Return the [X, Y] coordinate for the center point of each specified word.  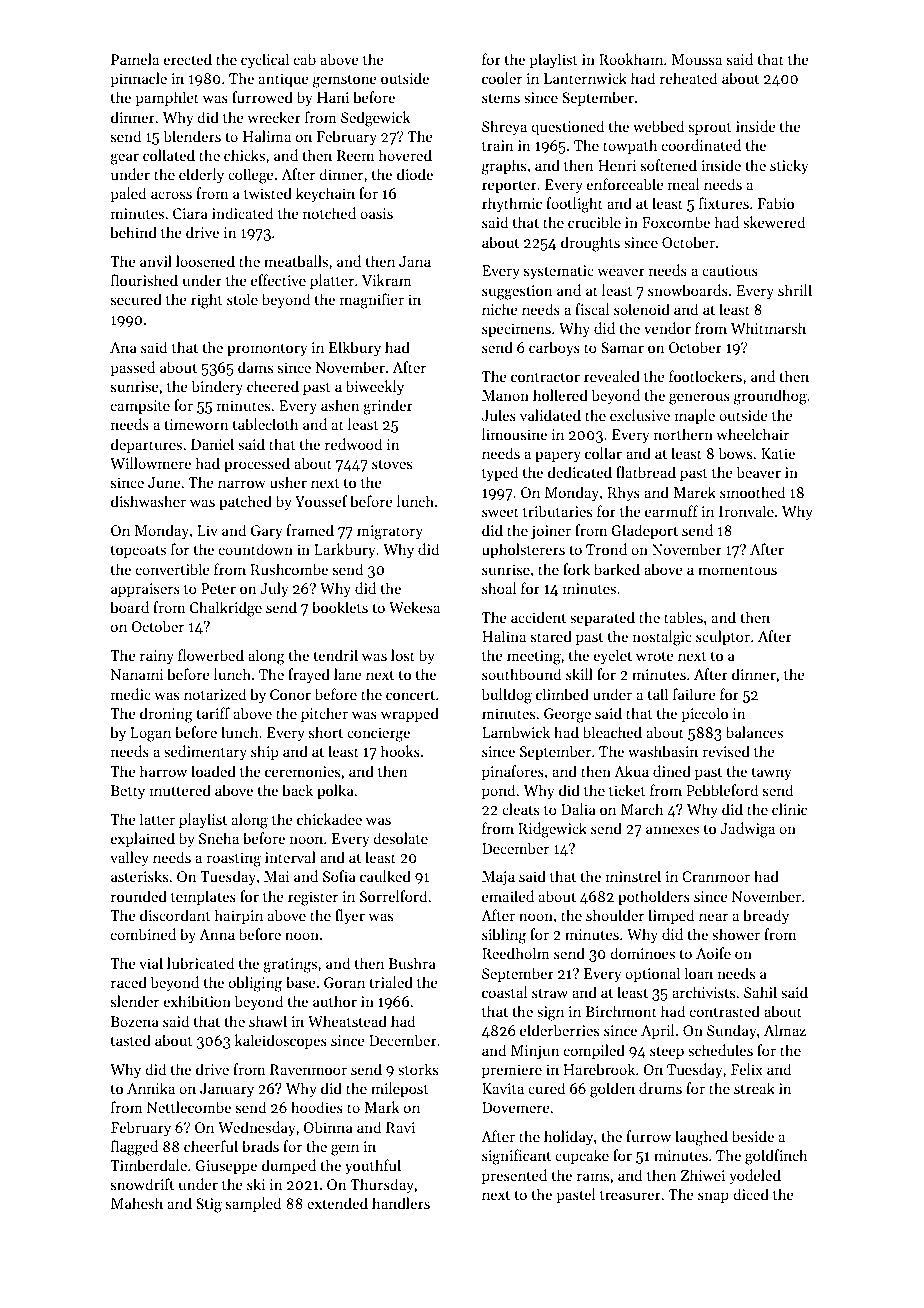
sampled [253, 1204]
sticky [789, 166]
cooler [502, 78]
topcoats [138, 551]
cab [305, 59]
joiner [551, 532]
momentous [737, 570]
